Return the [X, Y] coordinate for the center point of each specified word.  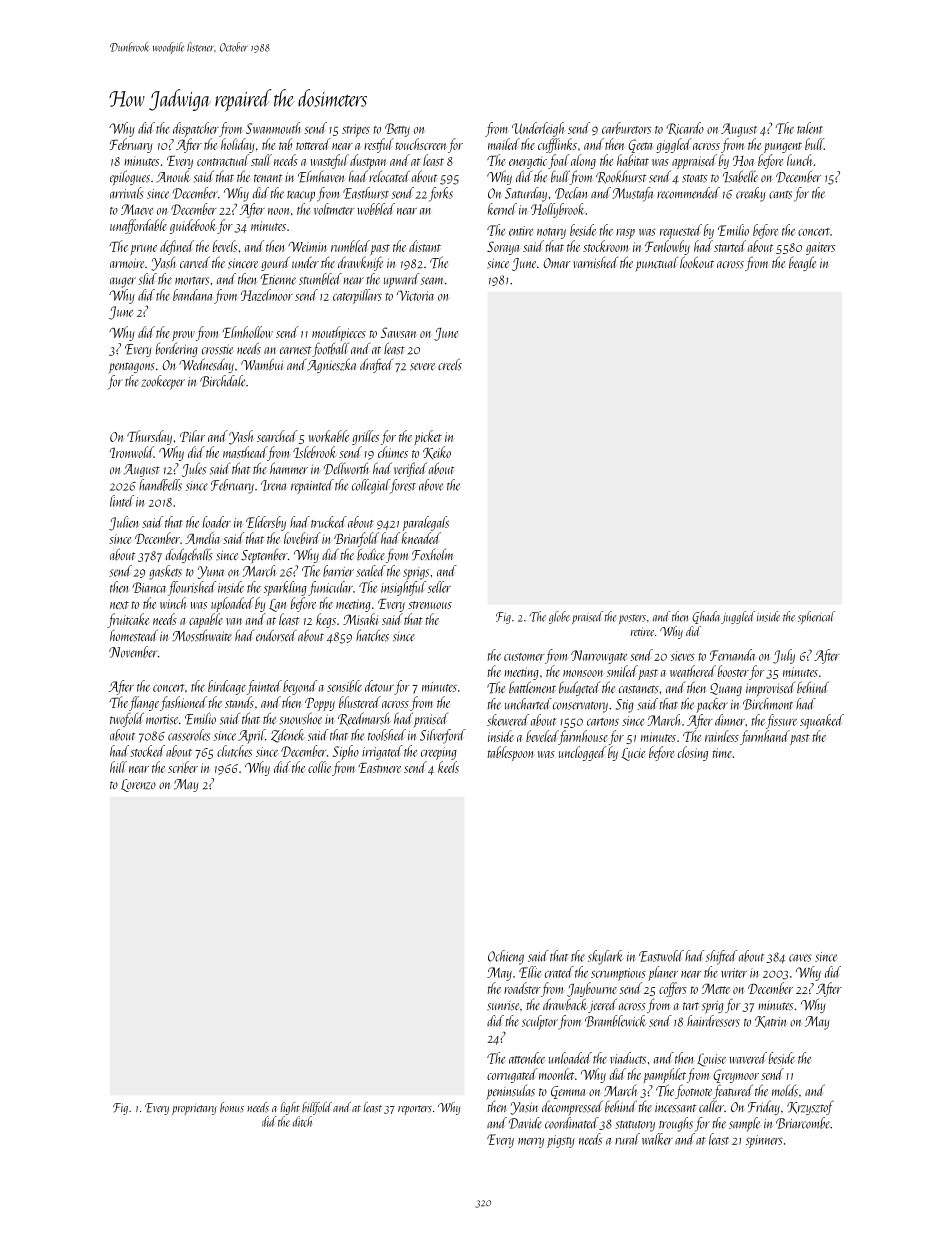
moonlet [556, 1074]
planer [663, 973]
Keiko [437, 453]
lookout [697, 262]
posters [632, 619]
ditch [302, 1121]
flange [144, 703]
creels [450, 364]
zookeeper [163, 382]
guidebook [193, 226]
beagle [802, 263]
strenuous [430, 605]
